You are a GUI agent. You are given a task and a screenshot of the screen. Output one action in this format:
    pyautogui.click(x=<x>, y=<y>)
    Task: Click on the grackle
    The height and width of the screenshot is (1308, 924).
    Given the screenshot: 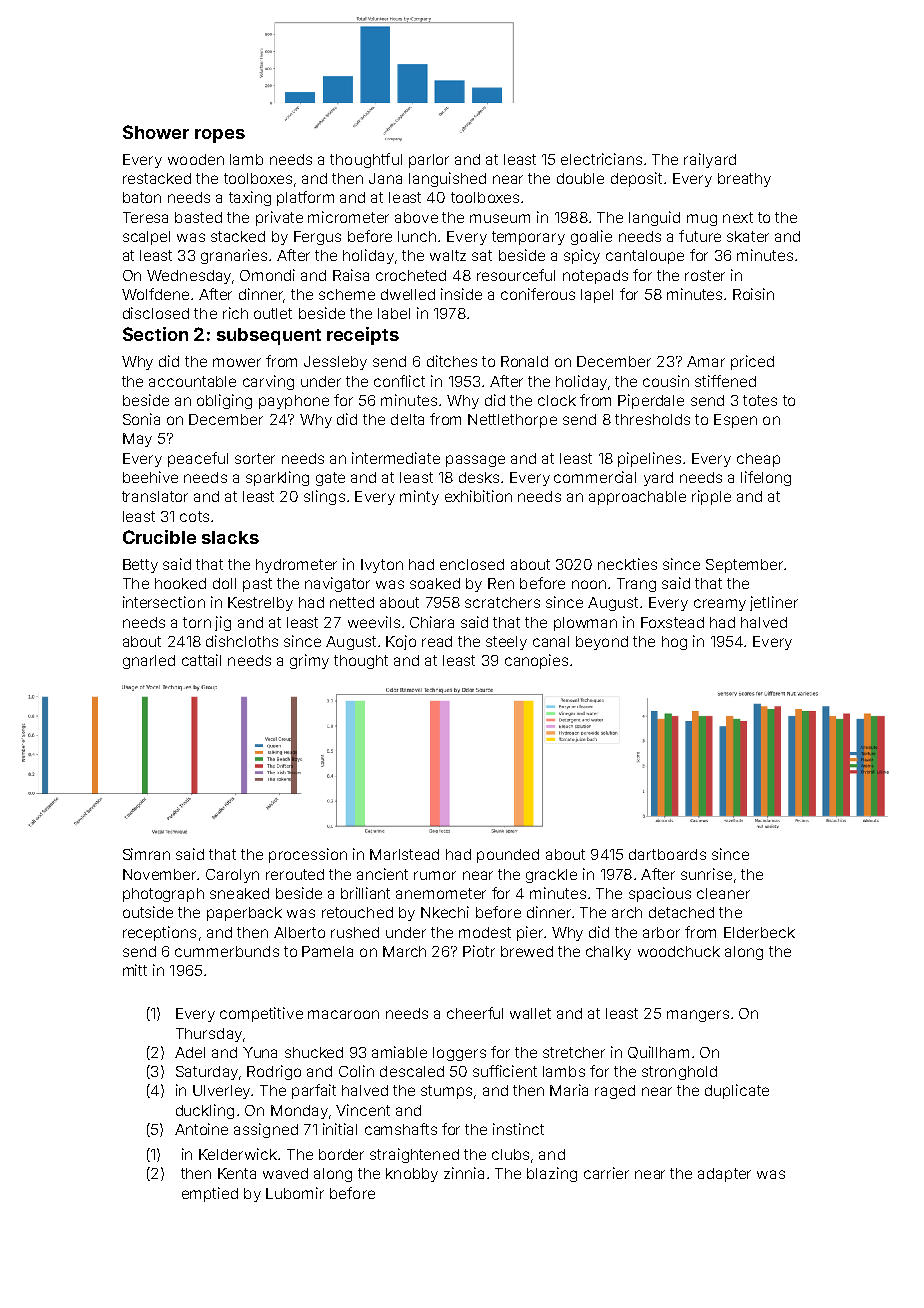 What is the action you would take?
    pyautogui.click(x=551, y=876)
